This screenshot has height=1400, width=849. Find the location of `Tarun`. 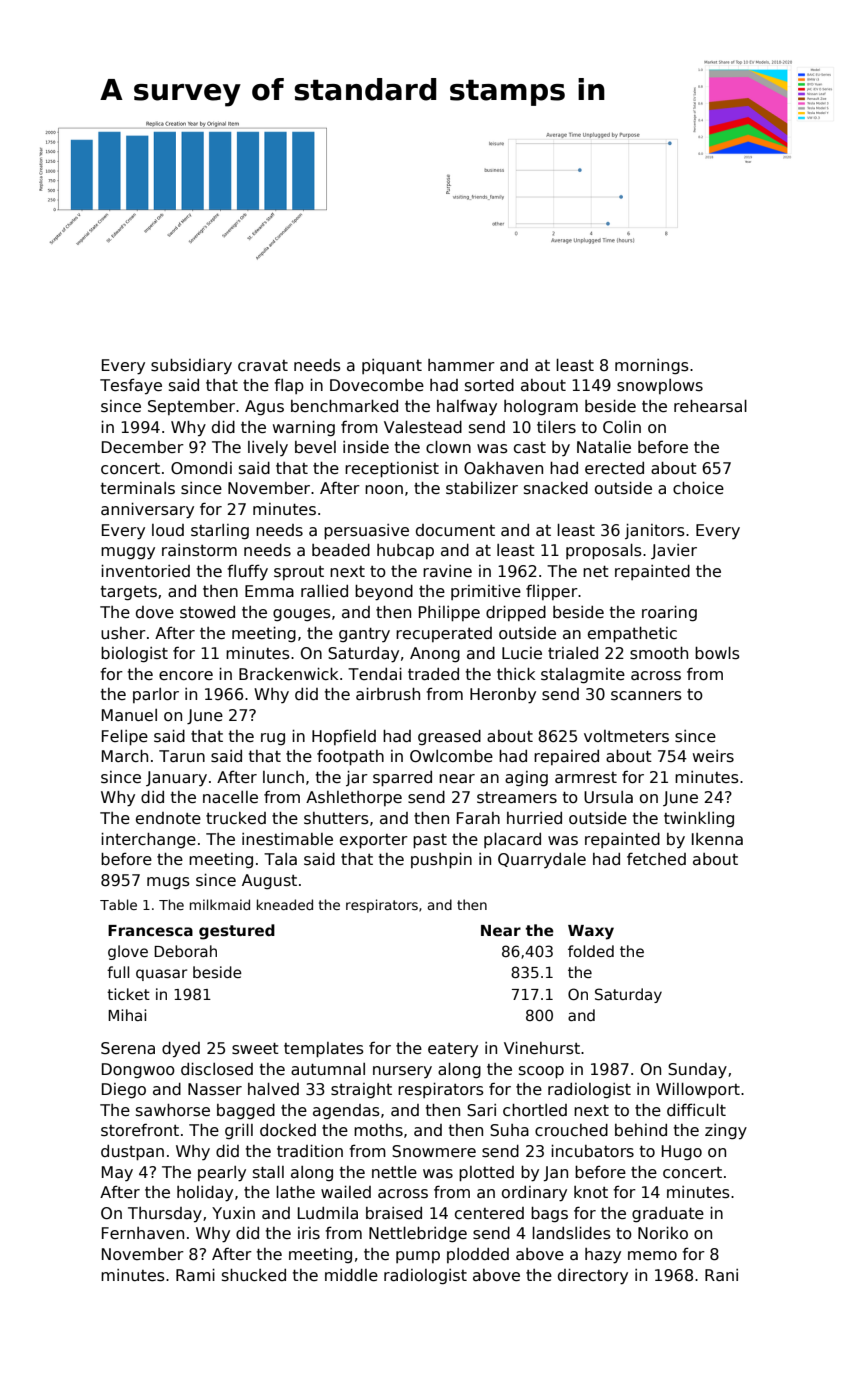

Tarun is located at coordinates (182, 756).
